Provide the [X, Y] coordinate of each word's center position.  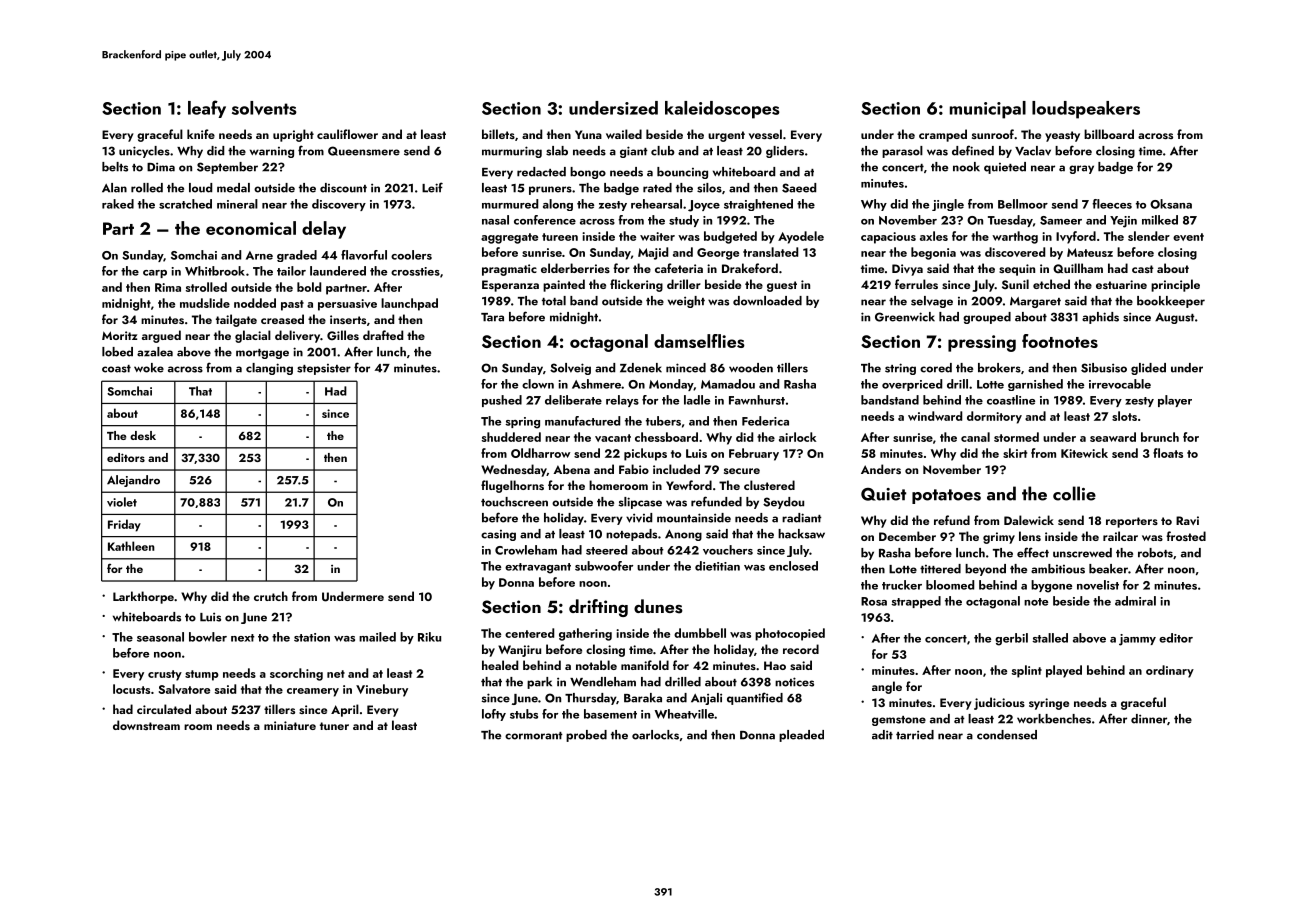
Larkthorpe [143, 597]
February [754, 454]
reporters [1132, 522]
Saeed [799, 188]
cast [1143, 269]
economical [251, 228]
